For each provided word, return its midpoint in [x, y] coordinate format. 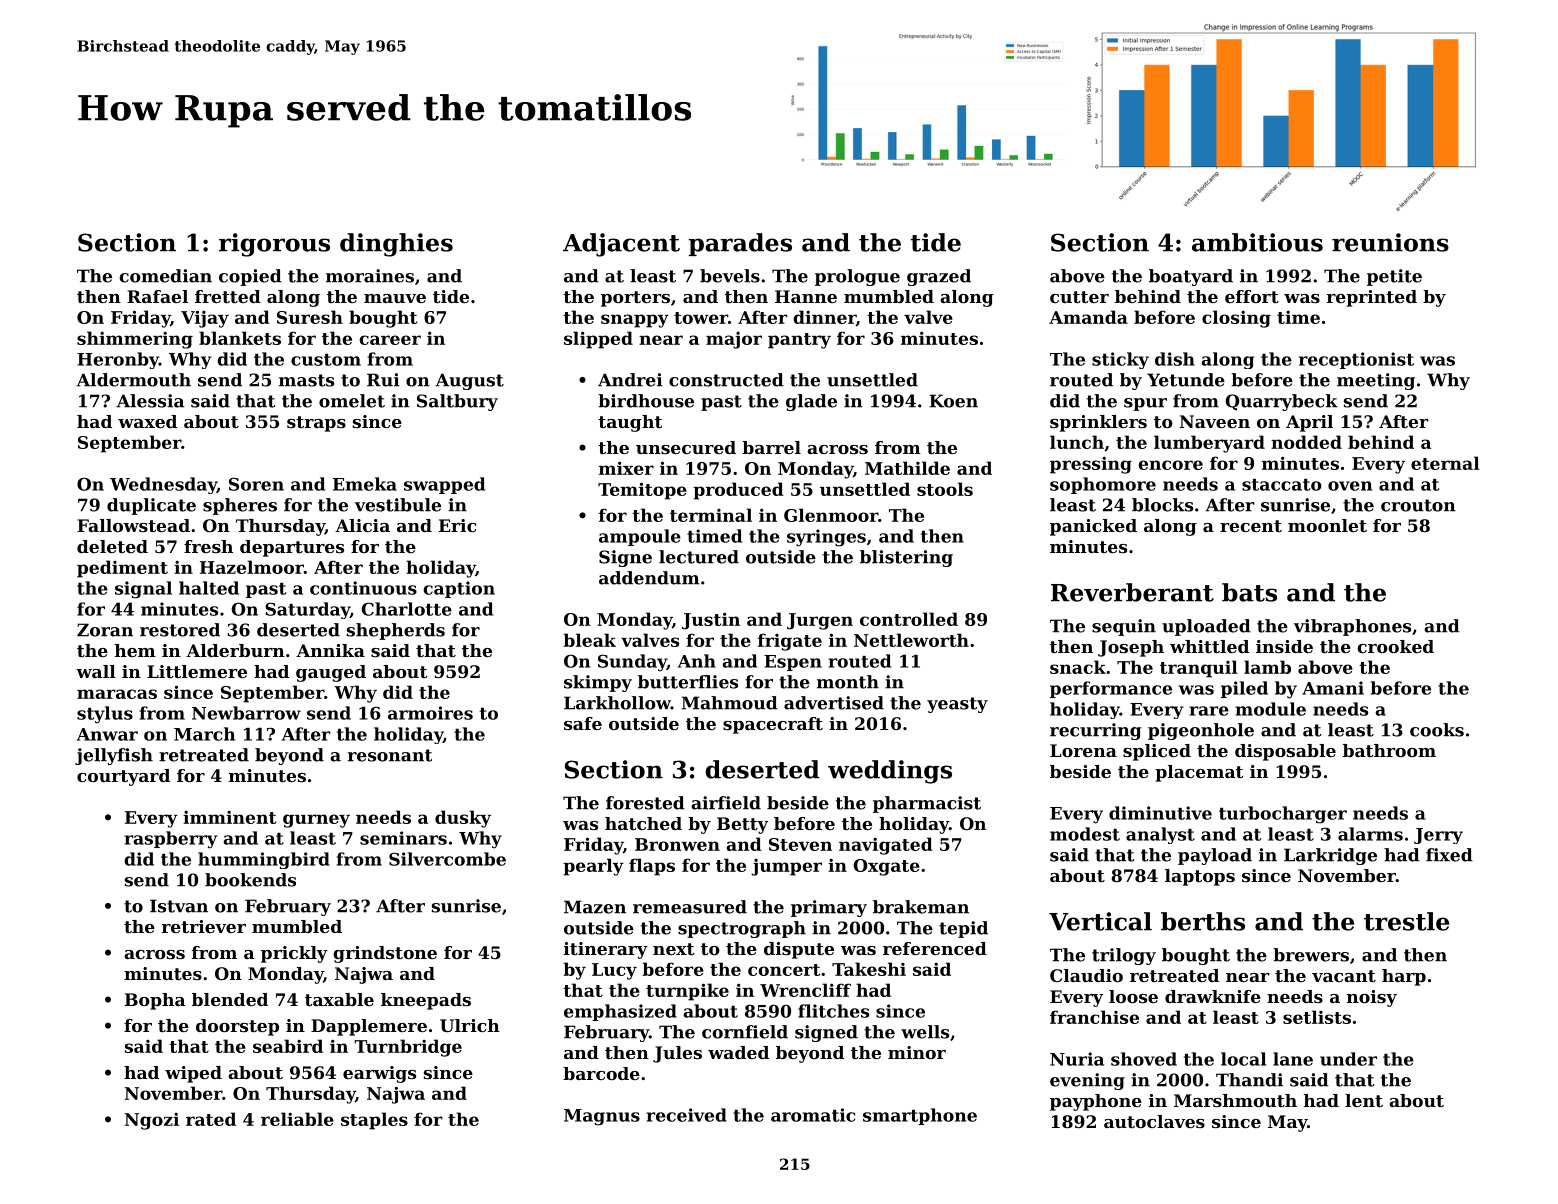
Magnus [602, 1117]
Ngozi [152, 1121]
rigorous [274, 245]
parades [740, 244]
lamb [1267, 667]
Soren [256, 484]
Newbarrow [246, 713]
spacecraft [773, 725]
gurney [316, 821]
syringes [826, 538]
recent [1251, 526]
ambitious [1257, 242]
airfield [726, 803]
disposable [1285, 752]
